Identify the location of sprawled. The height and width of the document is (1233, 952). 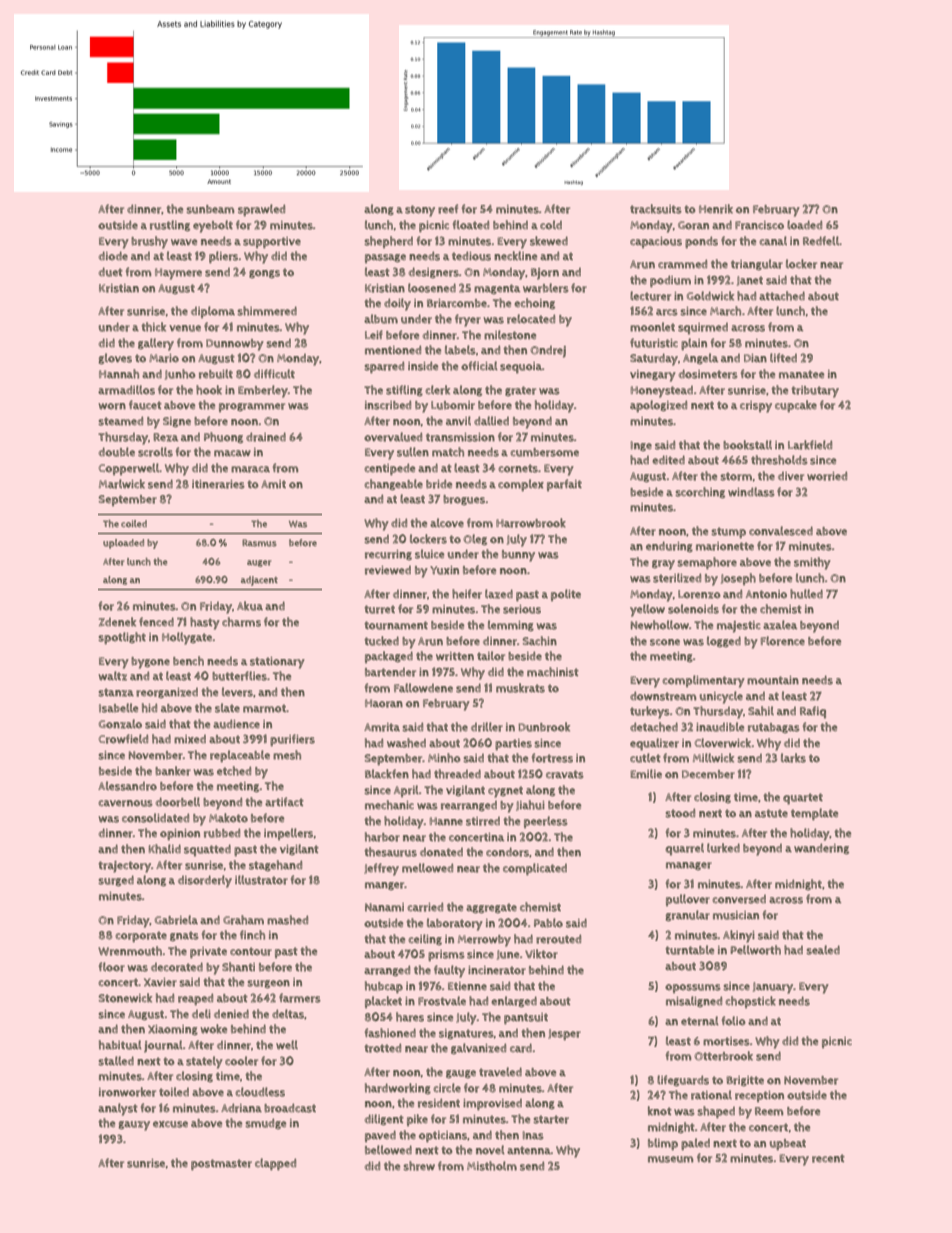
(261, 210).
